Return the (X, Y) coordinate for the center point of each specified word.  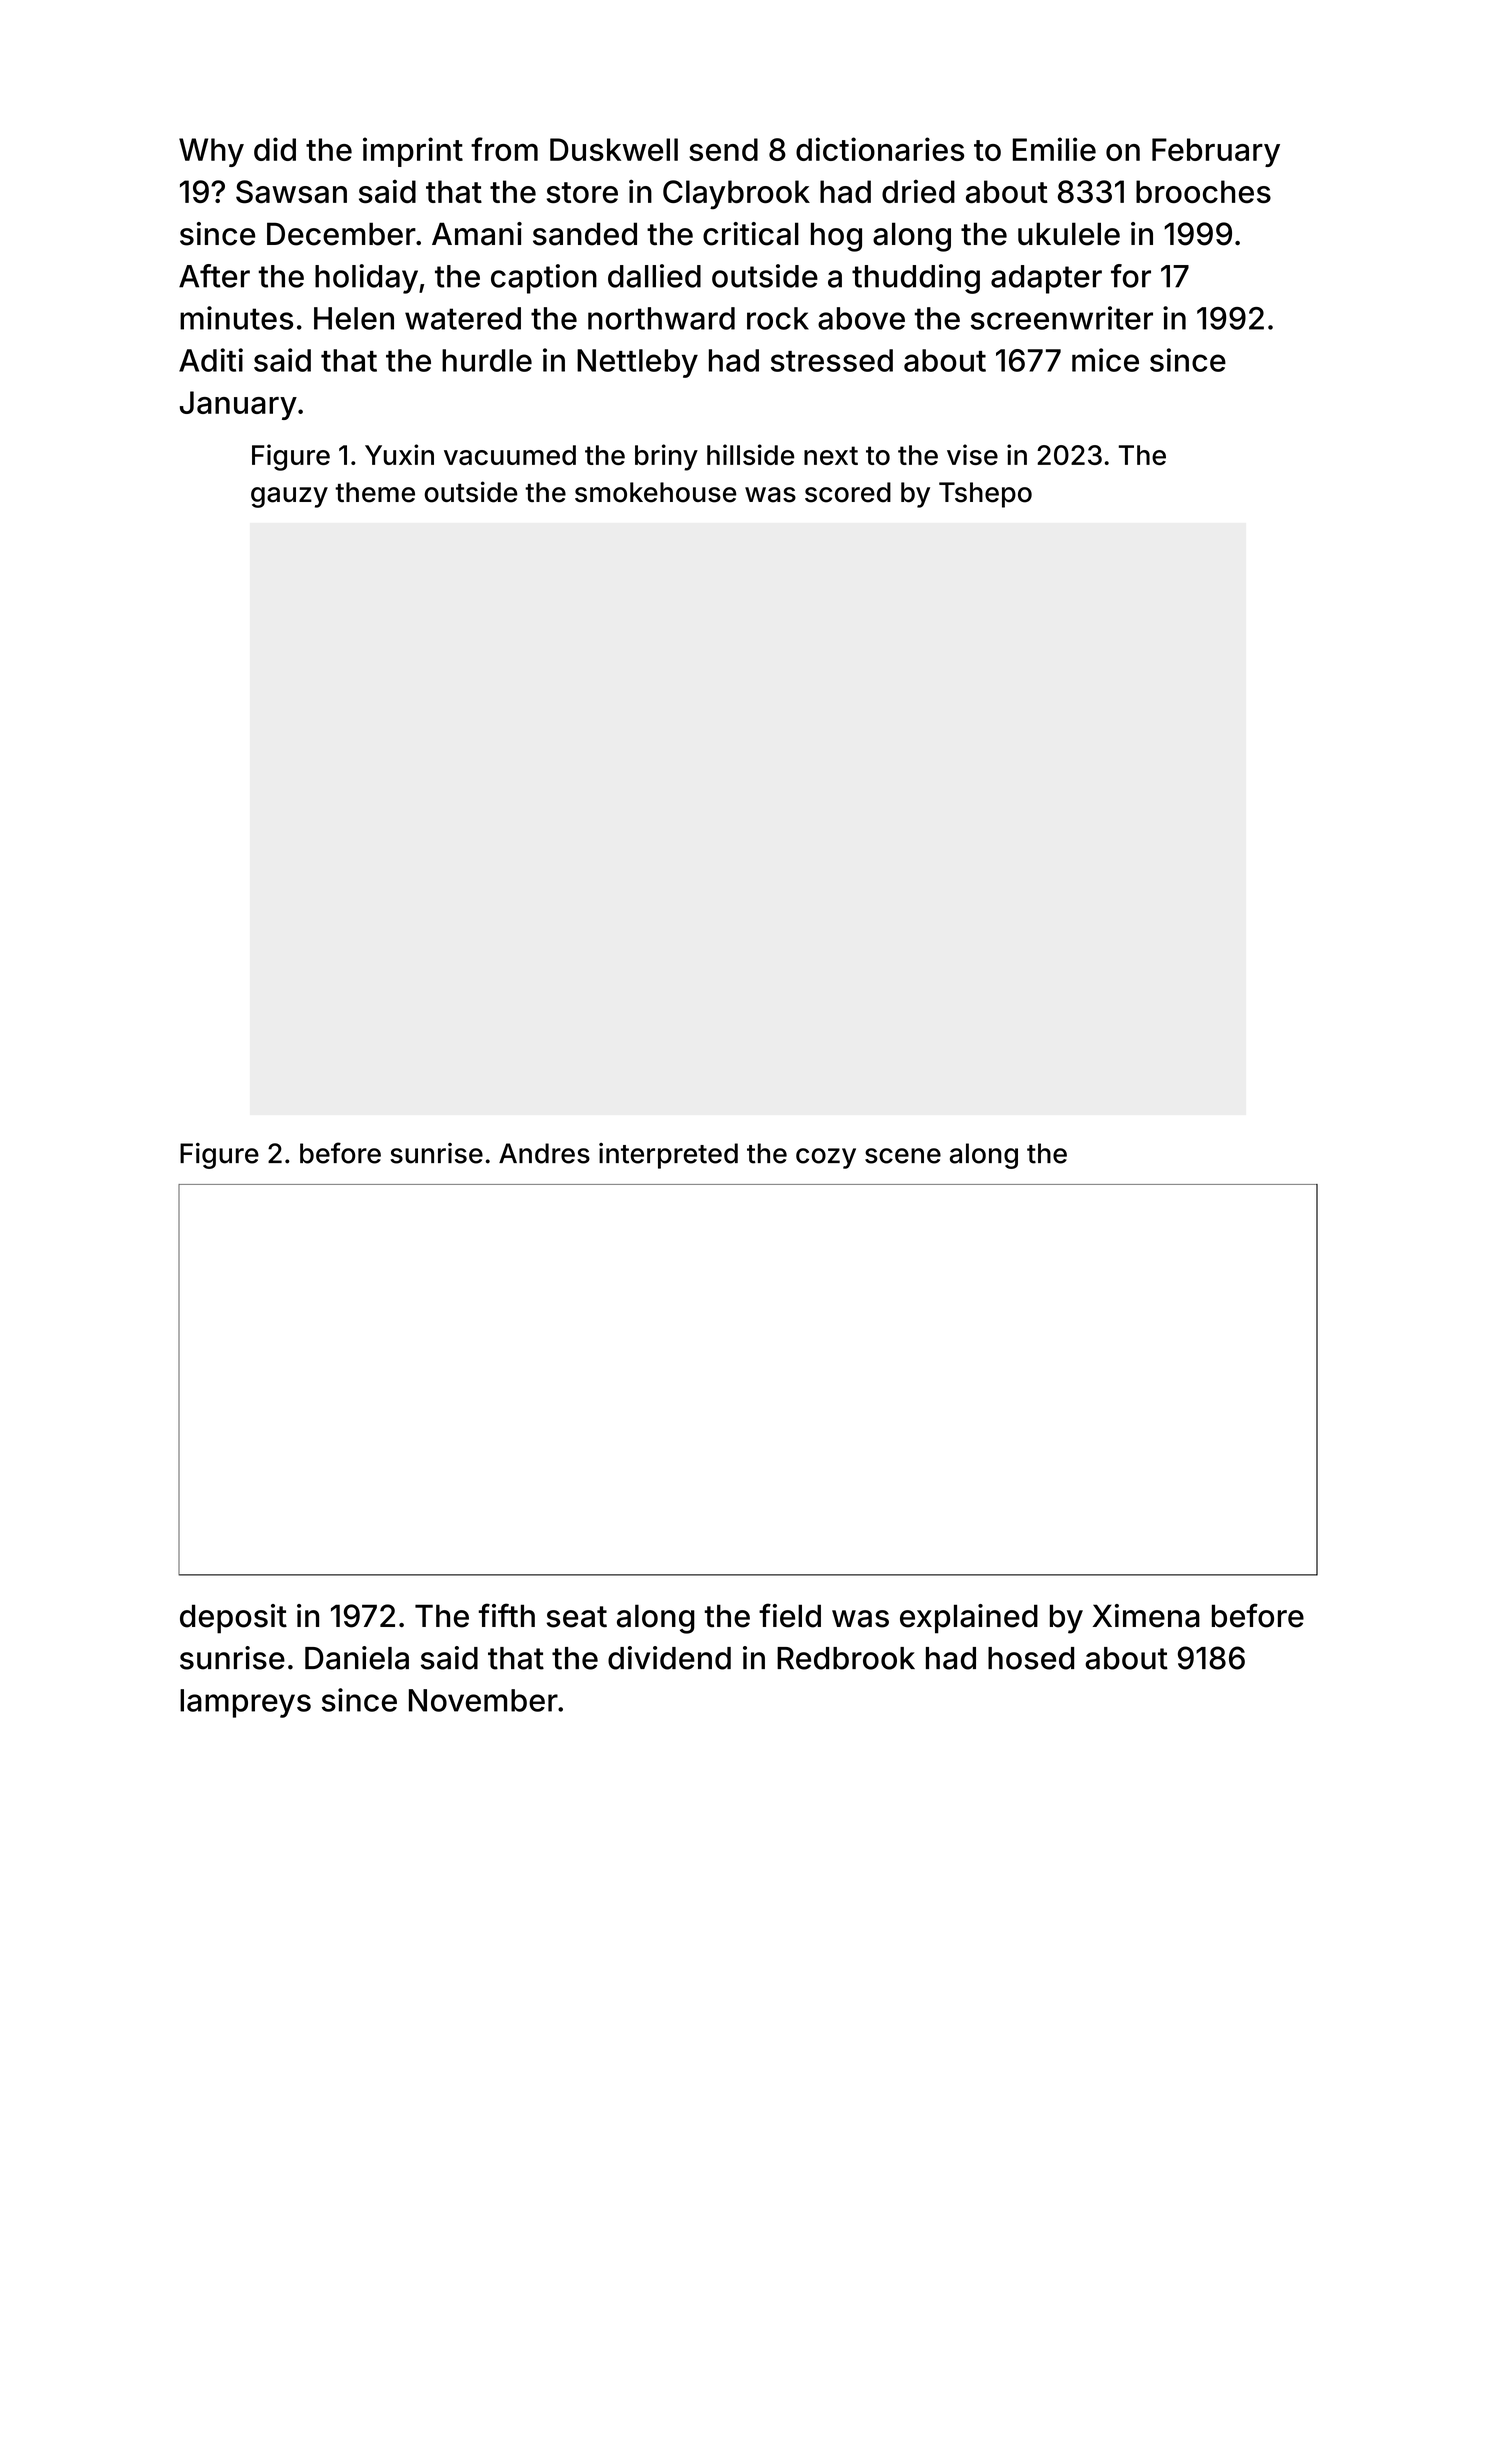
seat (576, 1617)
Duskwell (614, 149)
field (790, 1615)
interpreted (668, 1156)
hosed (1031, 1658)
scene (903, 1156)
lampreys (245, 1703)
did (275, 149)
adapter (1046, 279)
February (1216, 152)
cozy (826, 1158)
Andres (544, 1153)
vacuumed (510, 455)
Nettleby (637, 363)
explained (969, 1619)
